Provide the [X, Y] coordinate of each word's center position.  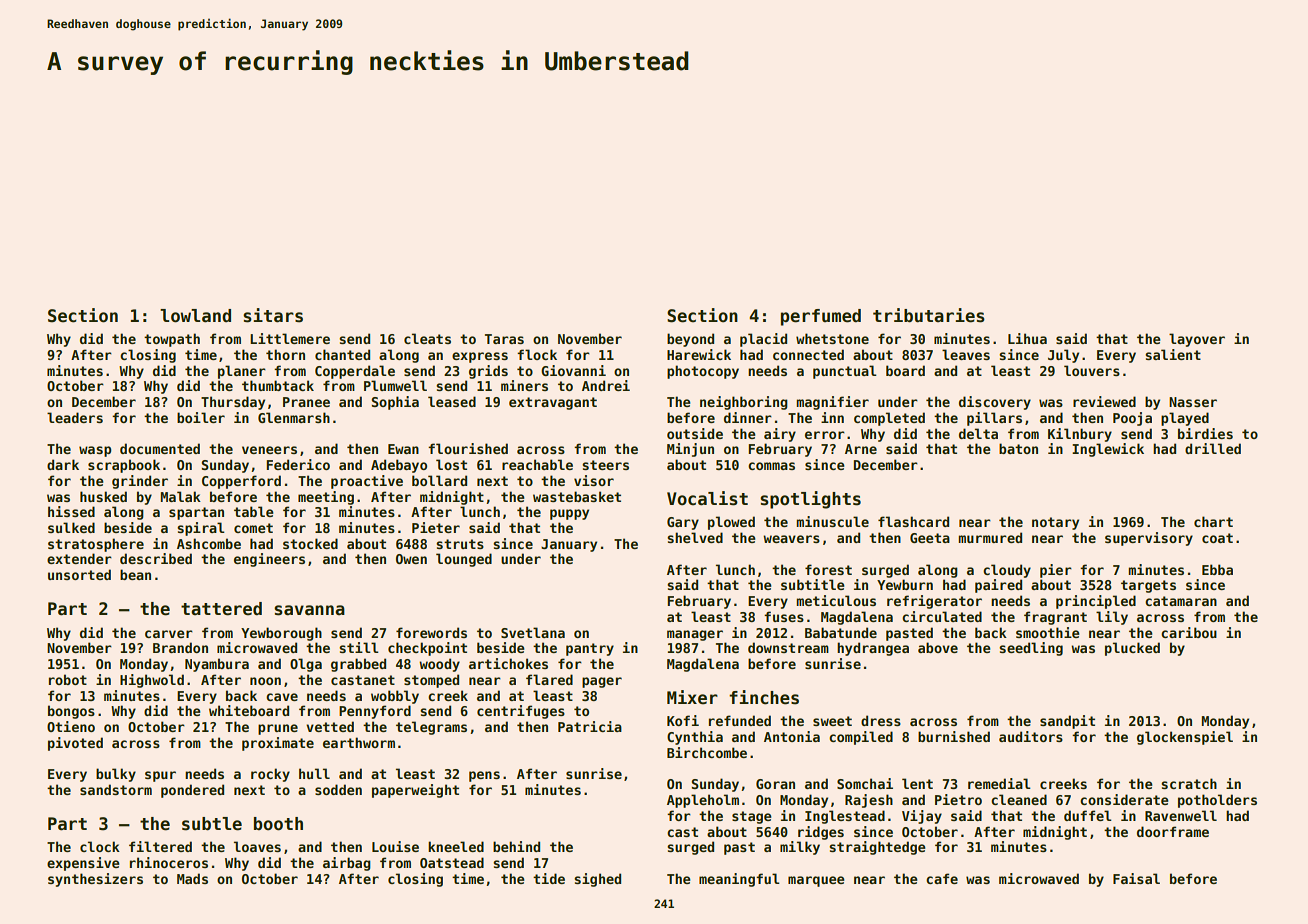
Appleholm [703, 801]
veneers [269, 450]
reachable [537, 464]
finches [764, 697]
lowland [195, 316]
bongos [71, 712]
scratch [1189, 783]
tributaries [929, 315]
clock [100, 846]
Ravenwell [1181, 815]
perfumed [821, 317]
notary [1055, 523]
